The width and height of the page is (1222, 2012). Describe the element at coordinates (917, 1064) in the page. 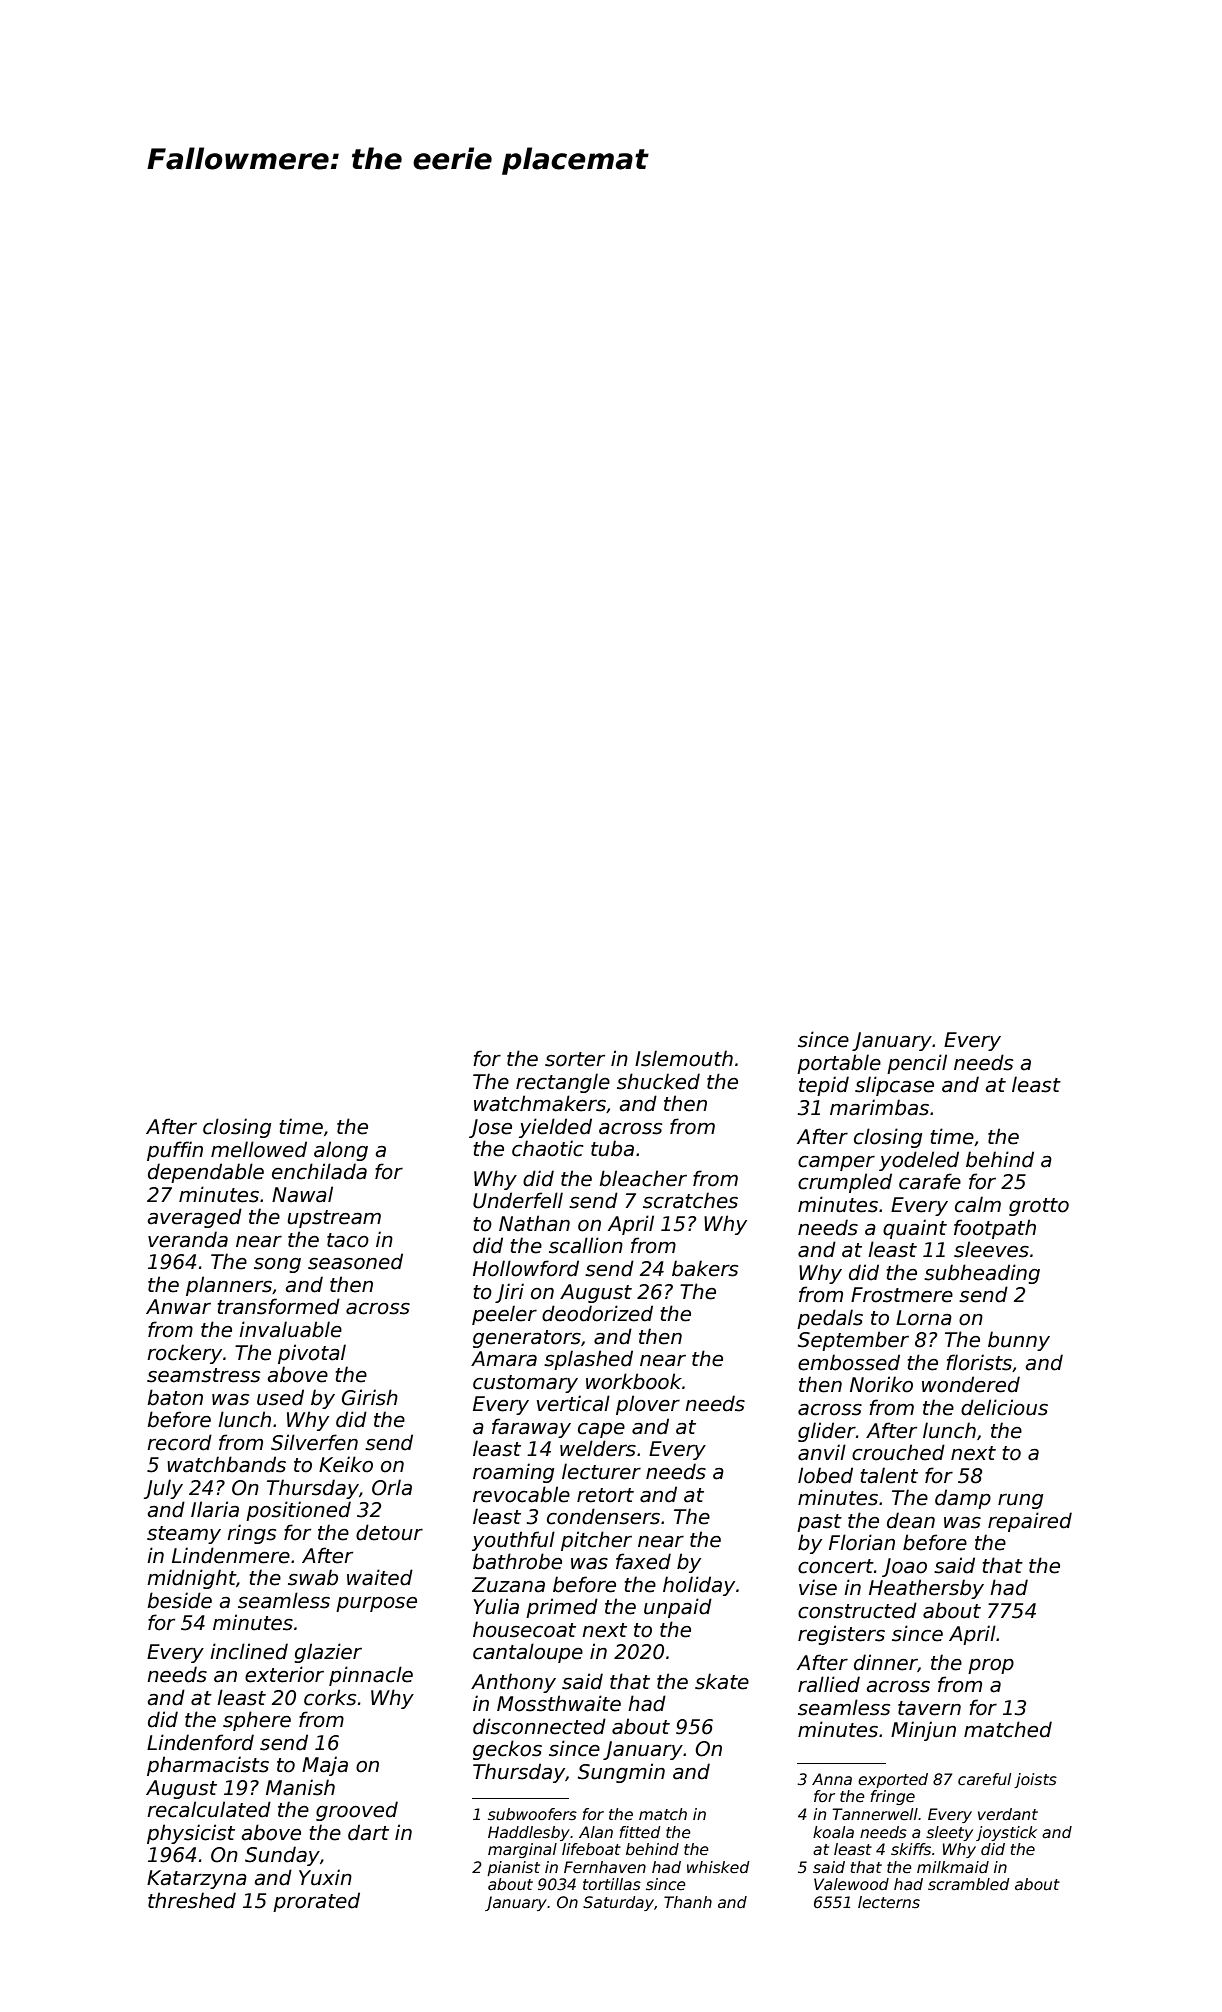

I see `pencil` at that location.
